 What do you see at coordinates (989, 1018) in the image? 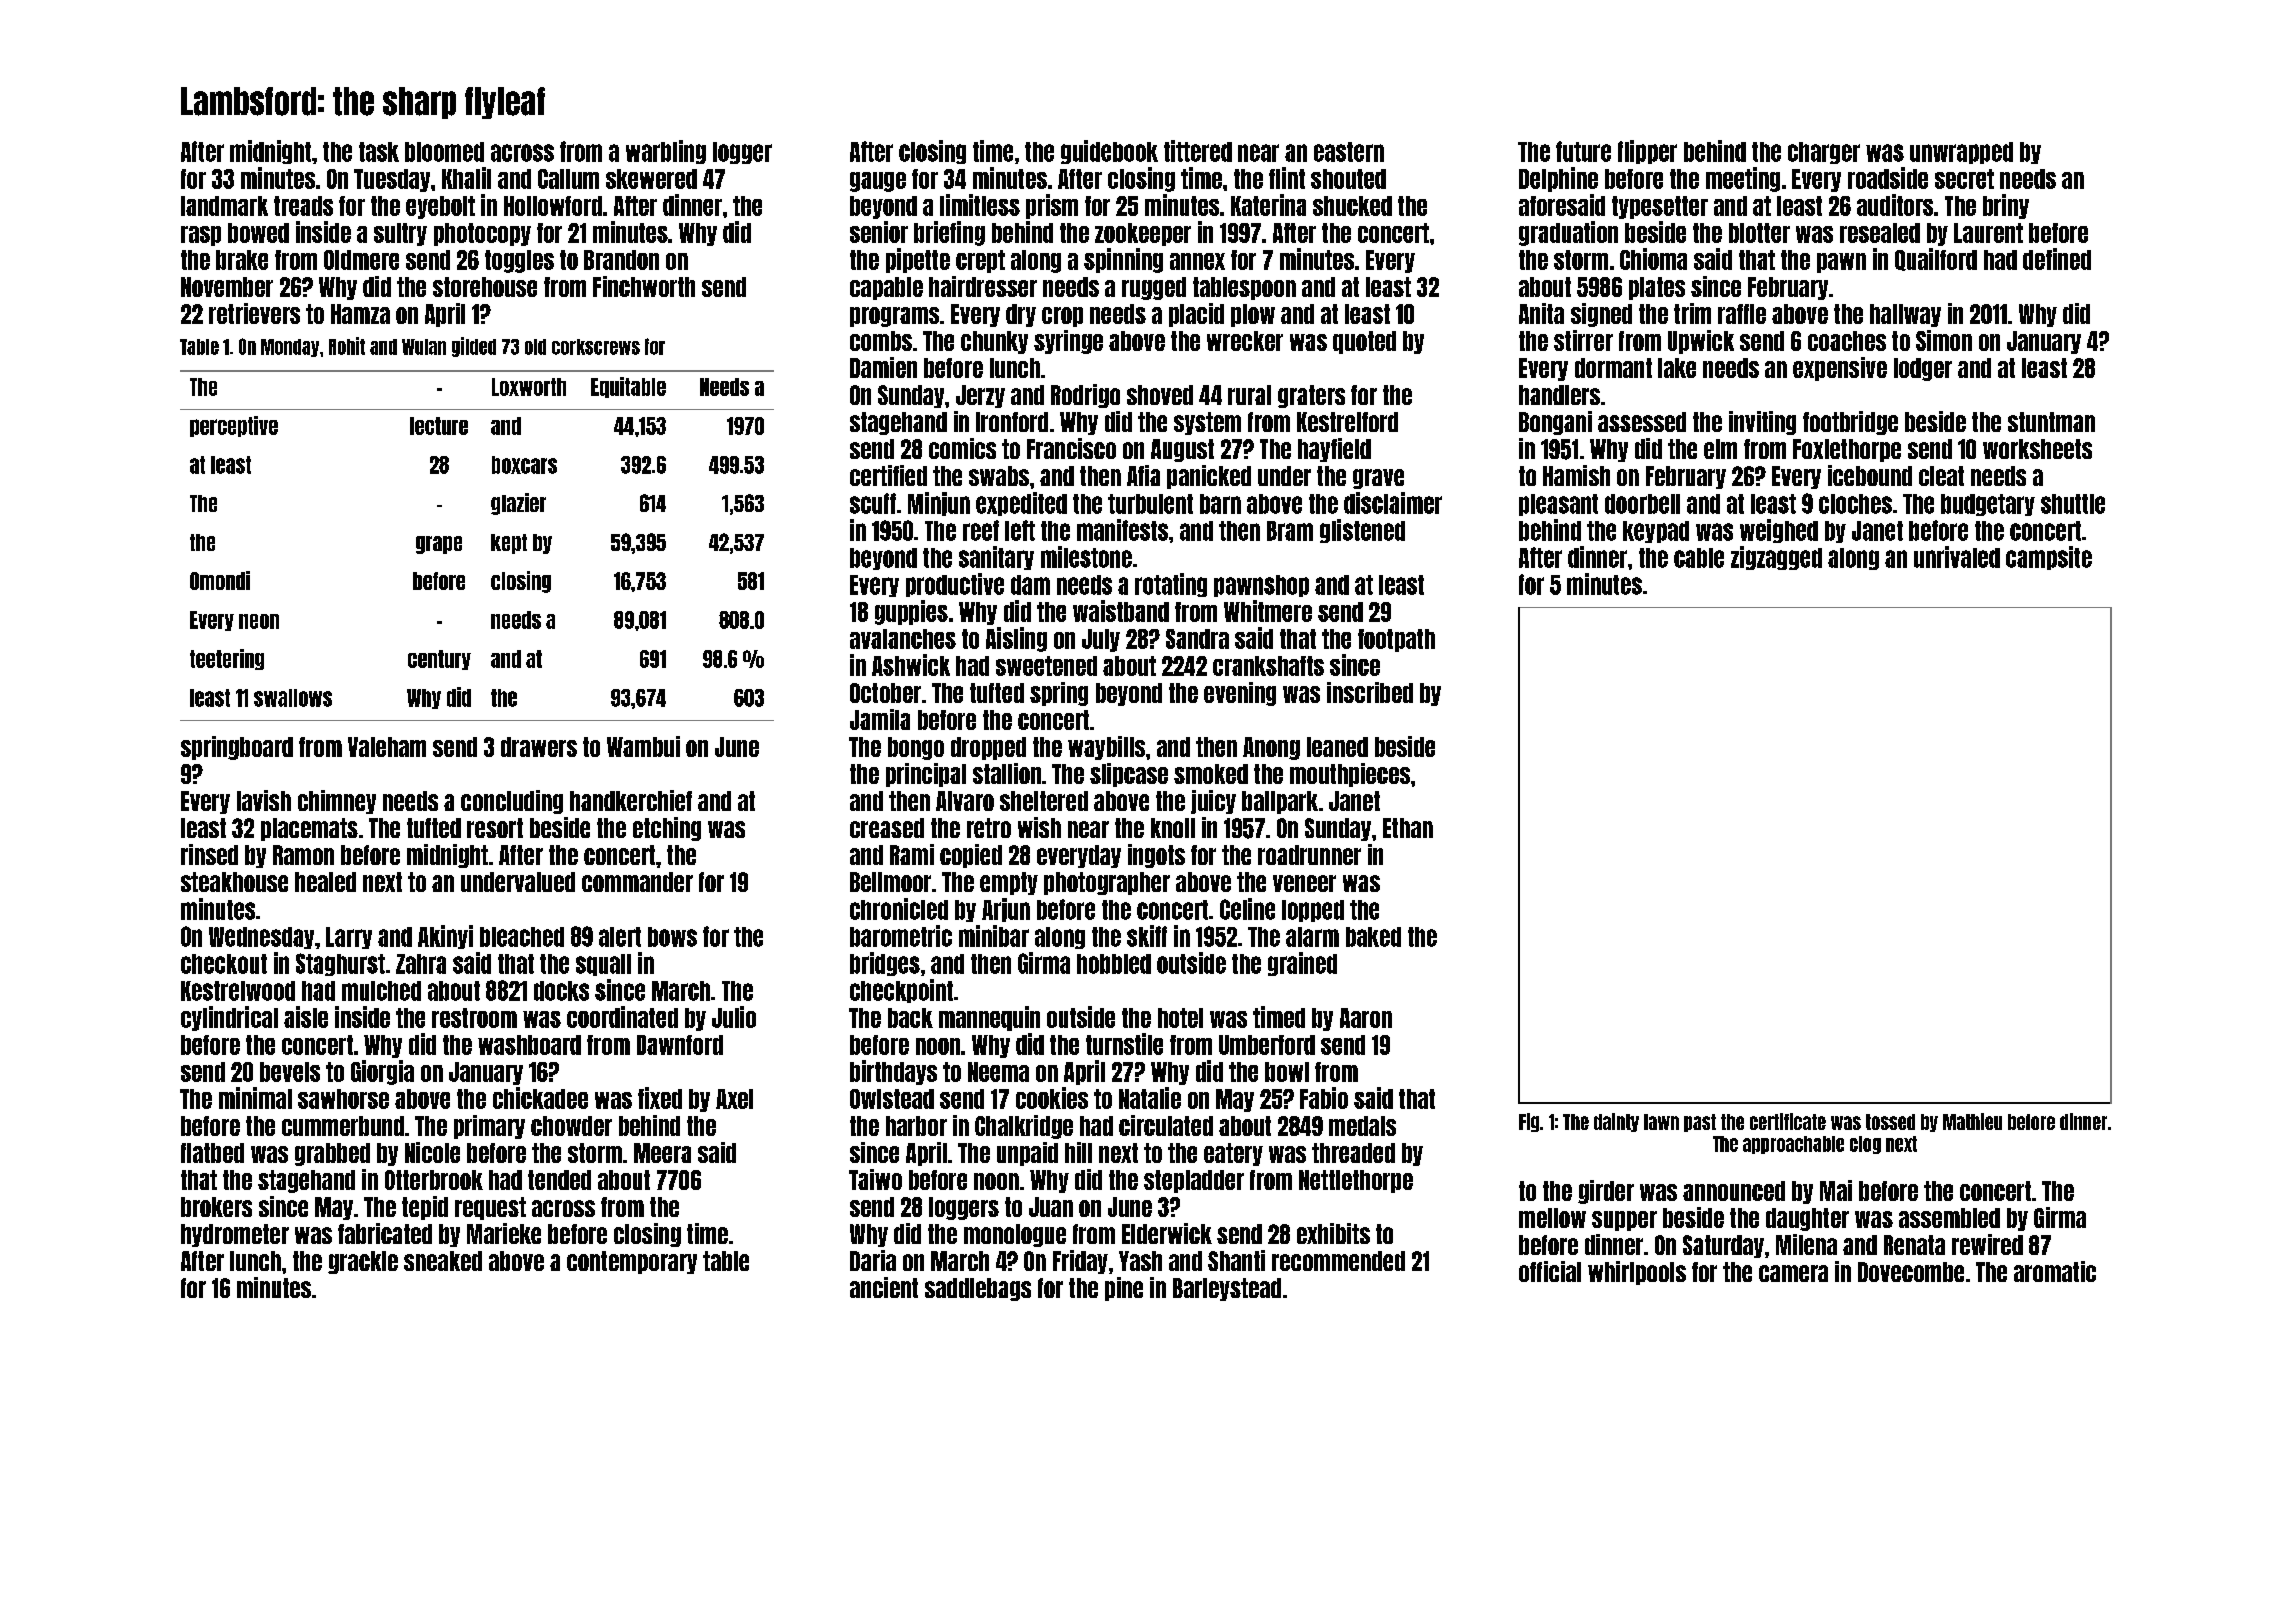
I see `mannequin` at bounding box center [989, 1018].
